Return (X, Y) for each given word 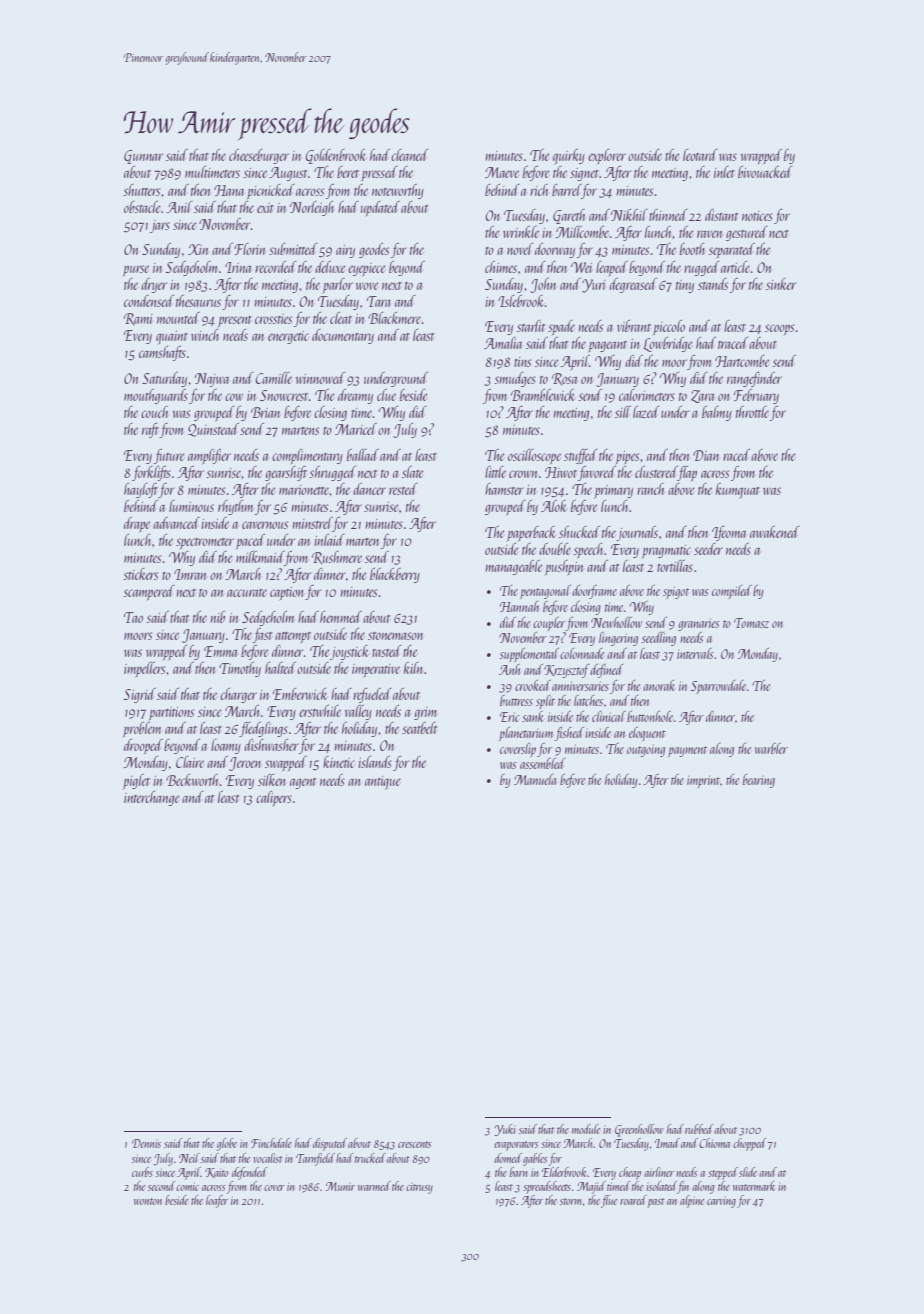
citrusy (419, 1189)
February (756, 396)
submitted (293, 249)
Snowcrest (284, 395)
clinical (609, 716)
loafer (217, 1201)
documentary (343, 336)
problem (142, 729)
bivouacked (765, 172)
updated (380, 208)
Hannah (519, 606)
